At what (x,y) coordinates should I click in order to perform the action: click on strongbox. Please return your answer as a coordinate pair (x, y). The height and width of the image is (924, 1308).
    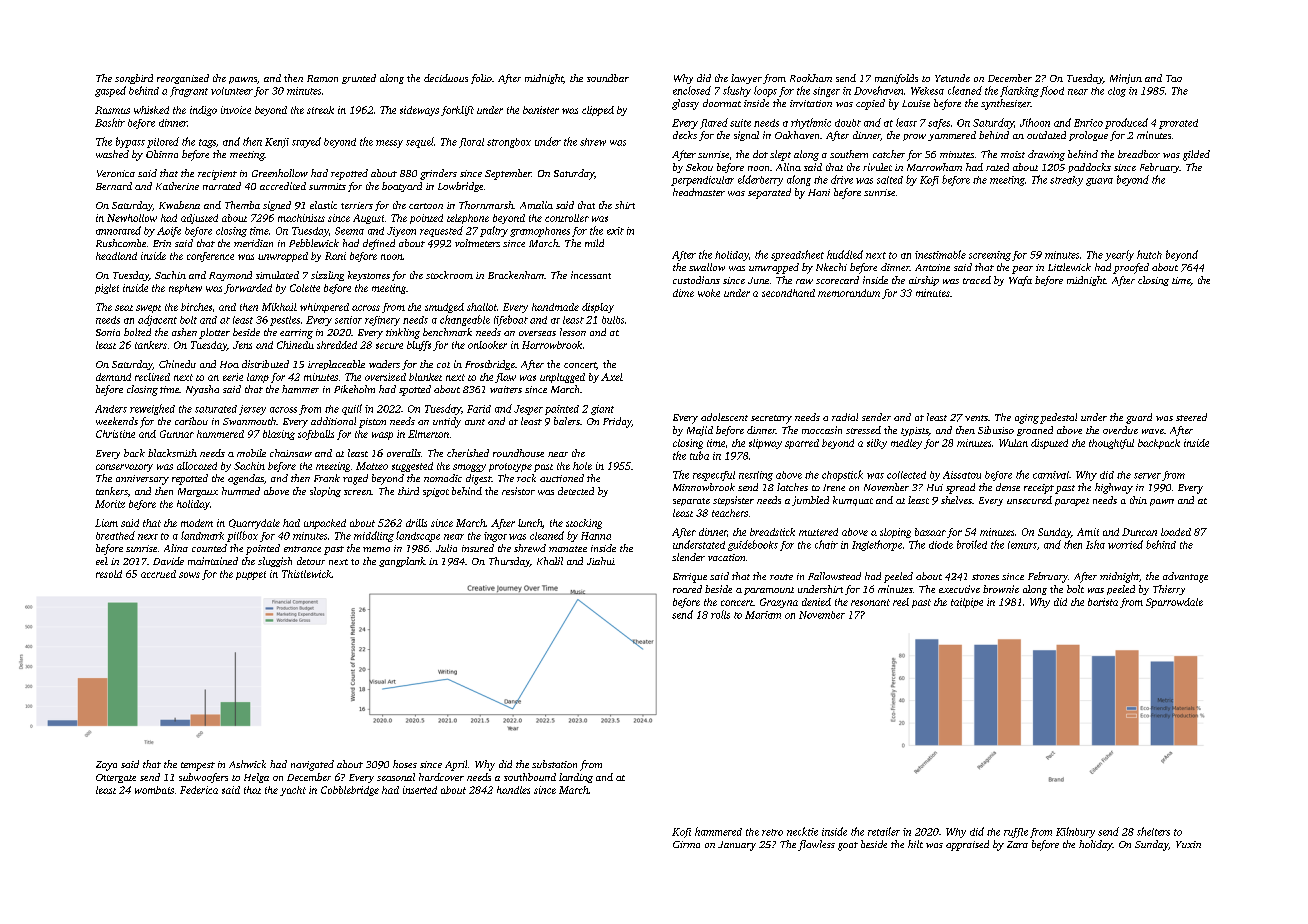
    Looking at the image, I should click on (509, 143).
